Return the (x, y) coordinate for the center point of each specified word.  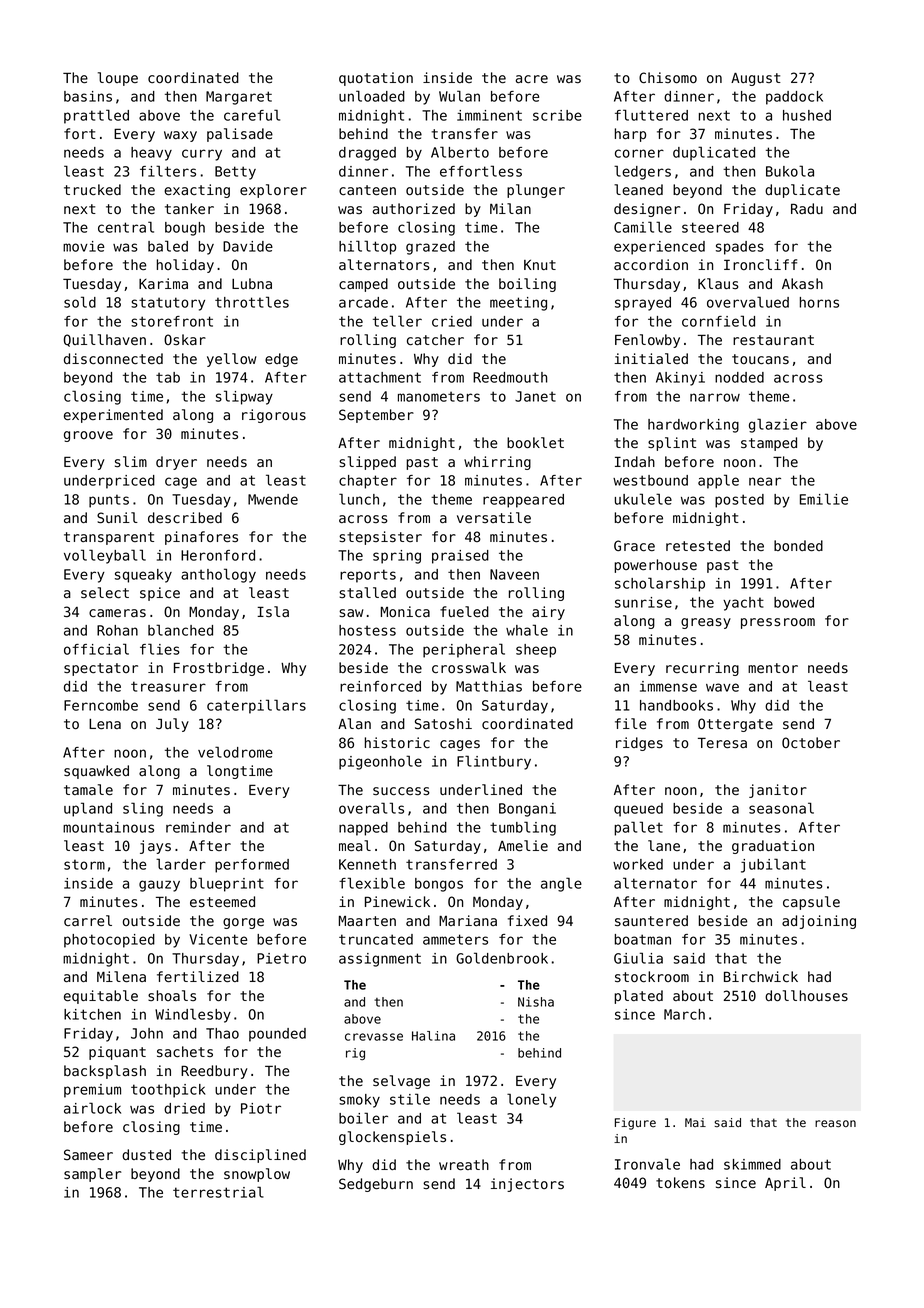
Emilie (824, 499)
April (785, 1184)
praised (460, 557)
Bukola (790, 171)
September (376, 416)
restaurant (773, 340)
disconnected (113, 359)
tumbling (523, 828)
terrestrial (218, 1192)
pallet (638, 828)
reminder (198, 827)
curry (202, 155)
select (105, 593)
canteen (367, 190)
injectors (527, 1185)
